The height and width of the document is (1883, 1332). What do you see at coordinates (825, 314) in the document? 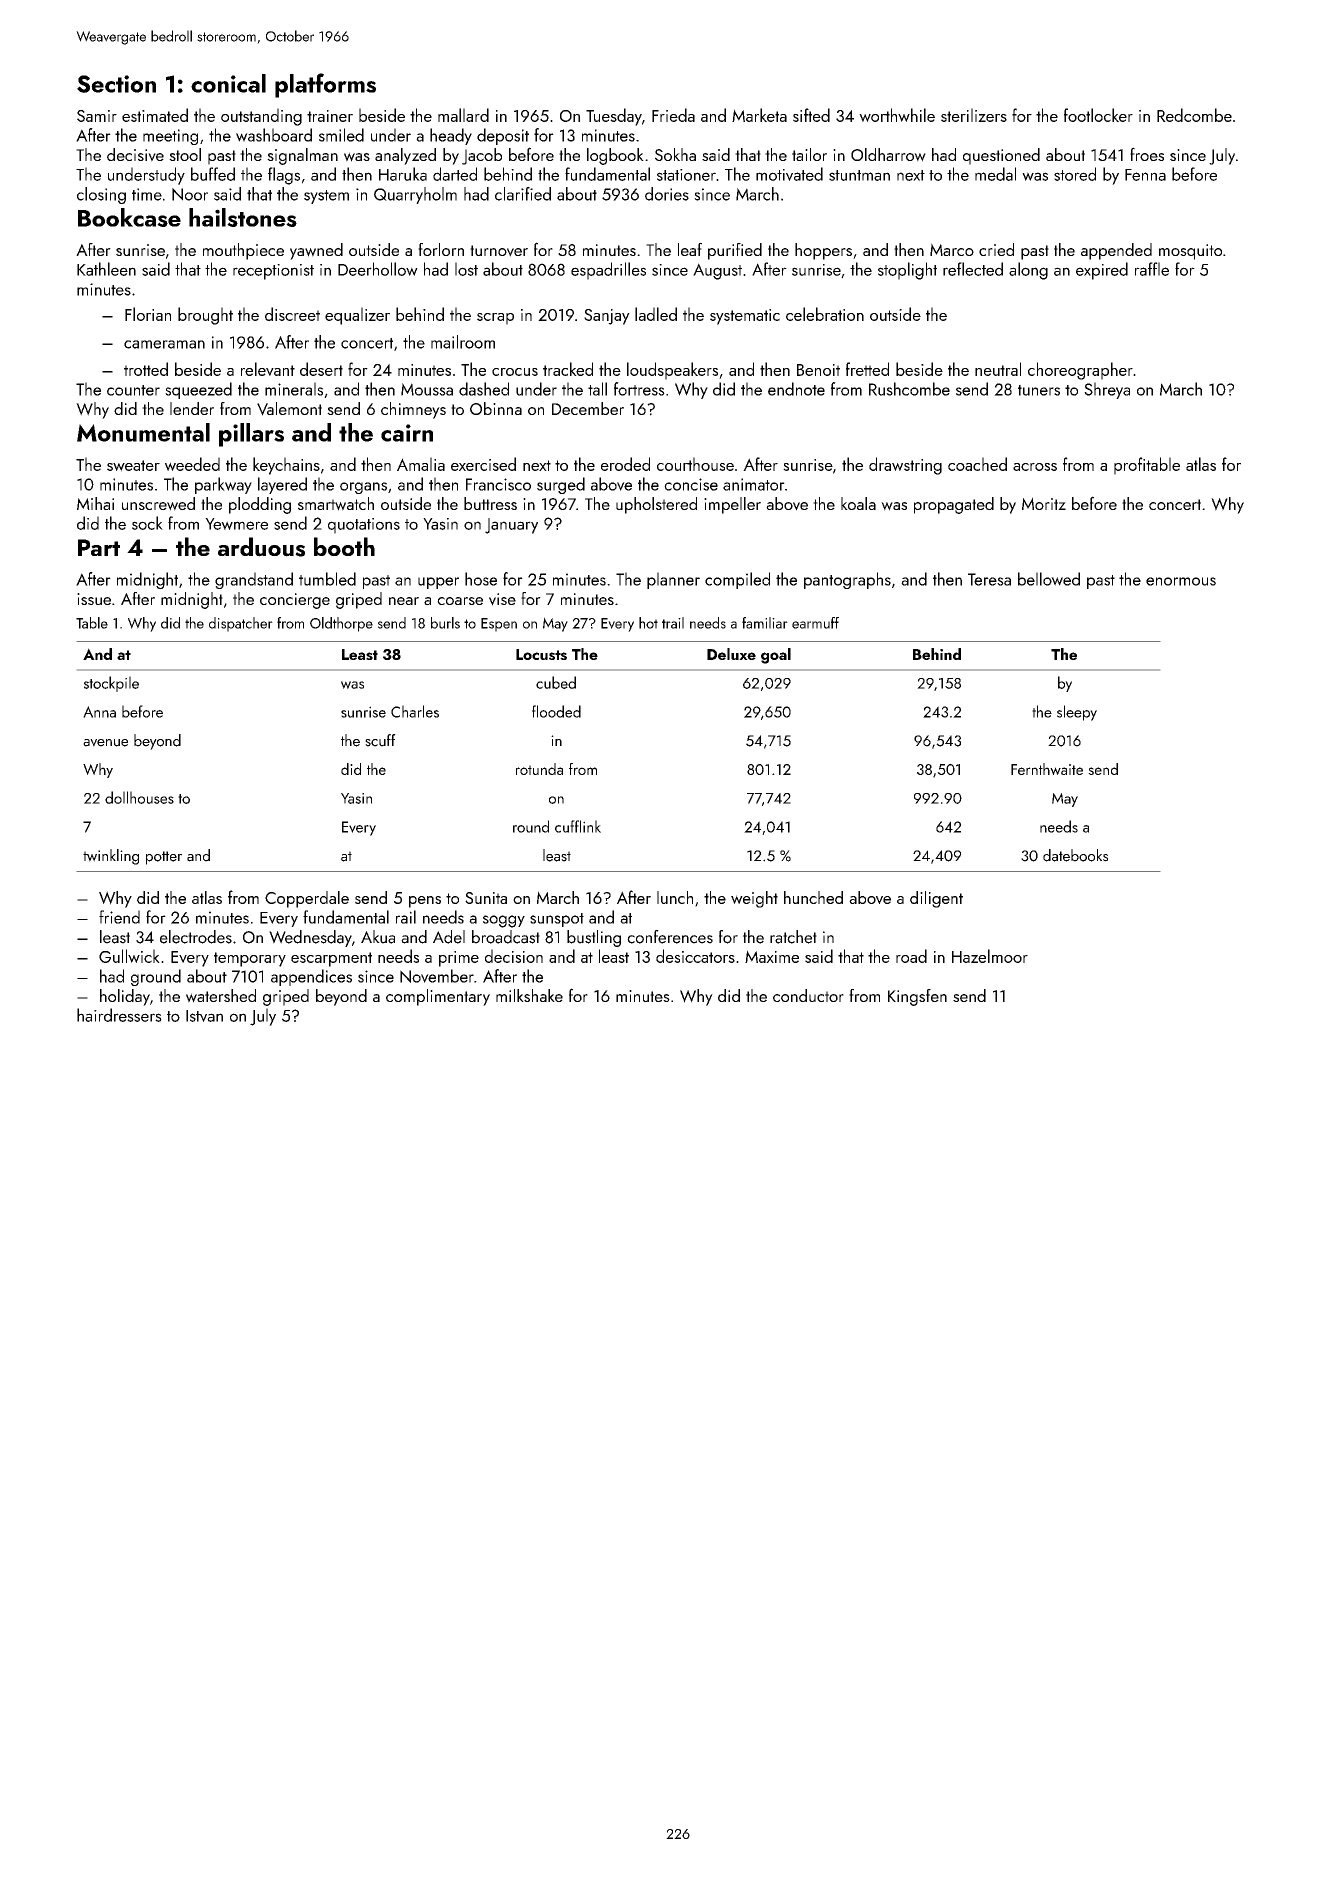
I see `celebration` at bounding box center [825, 314].
